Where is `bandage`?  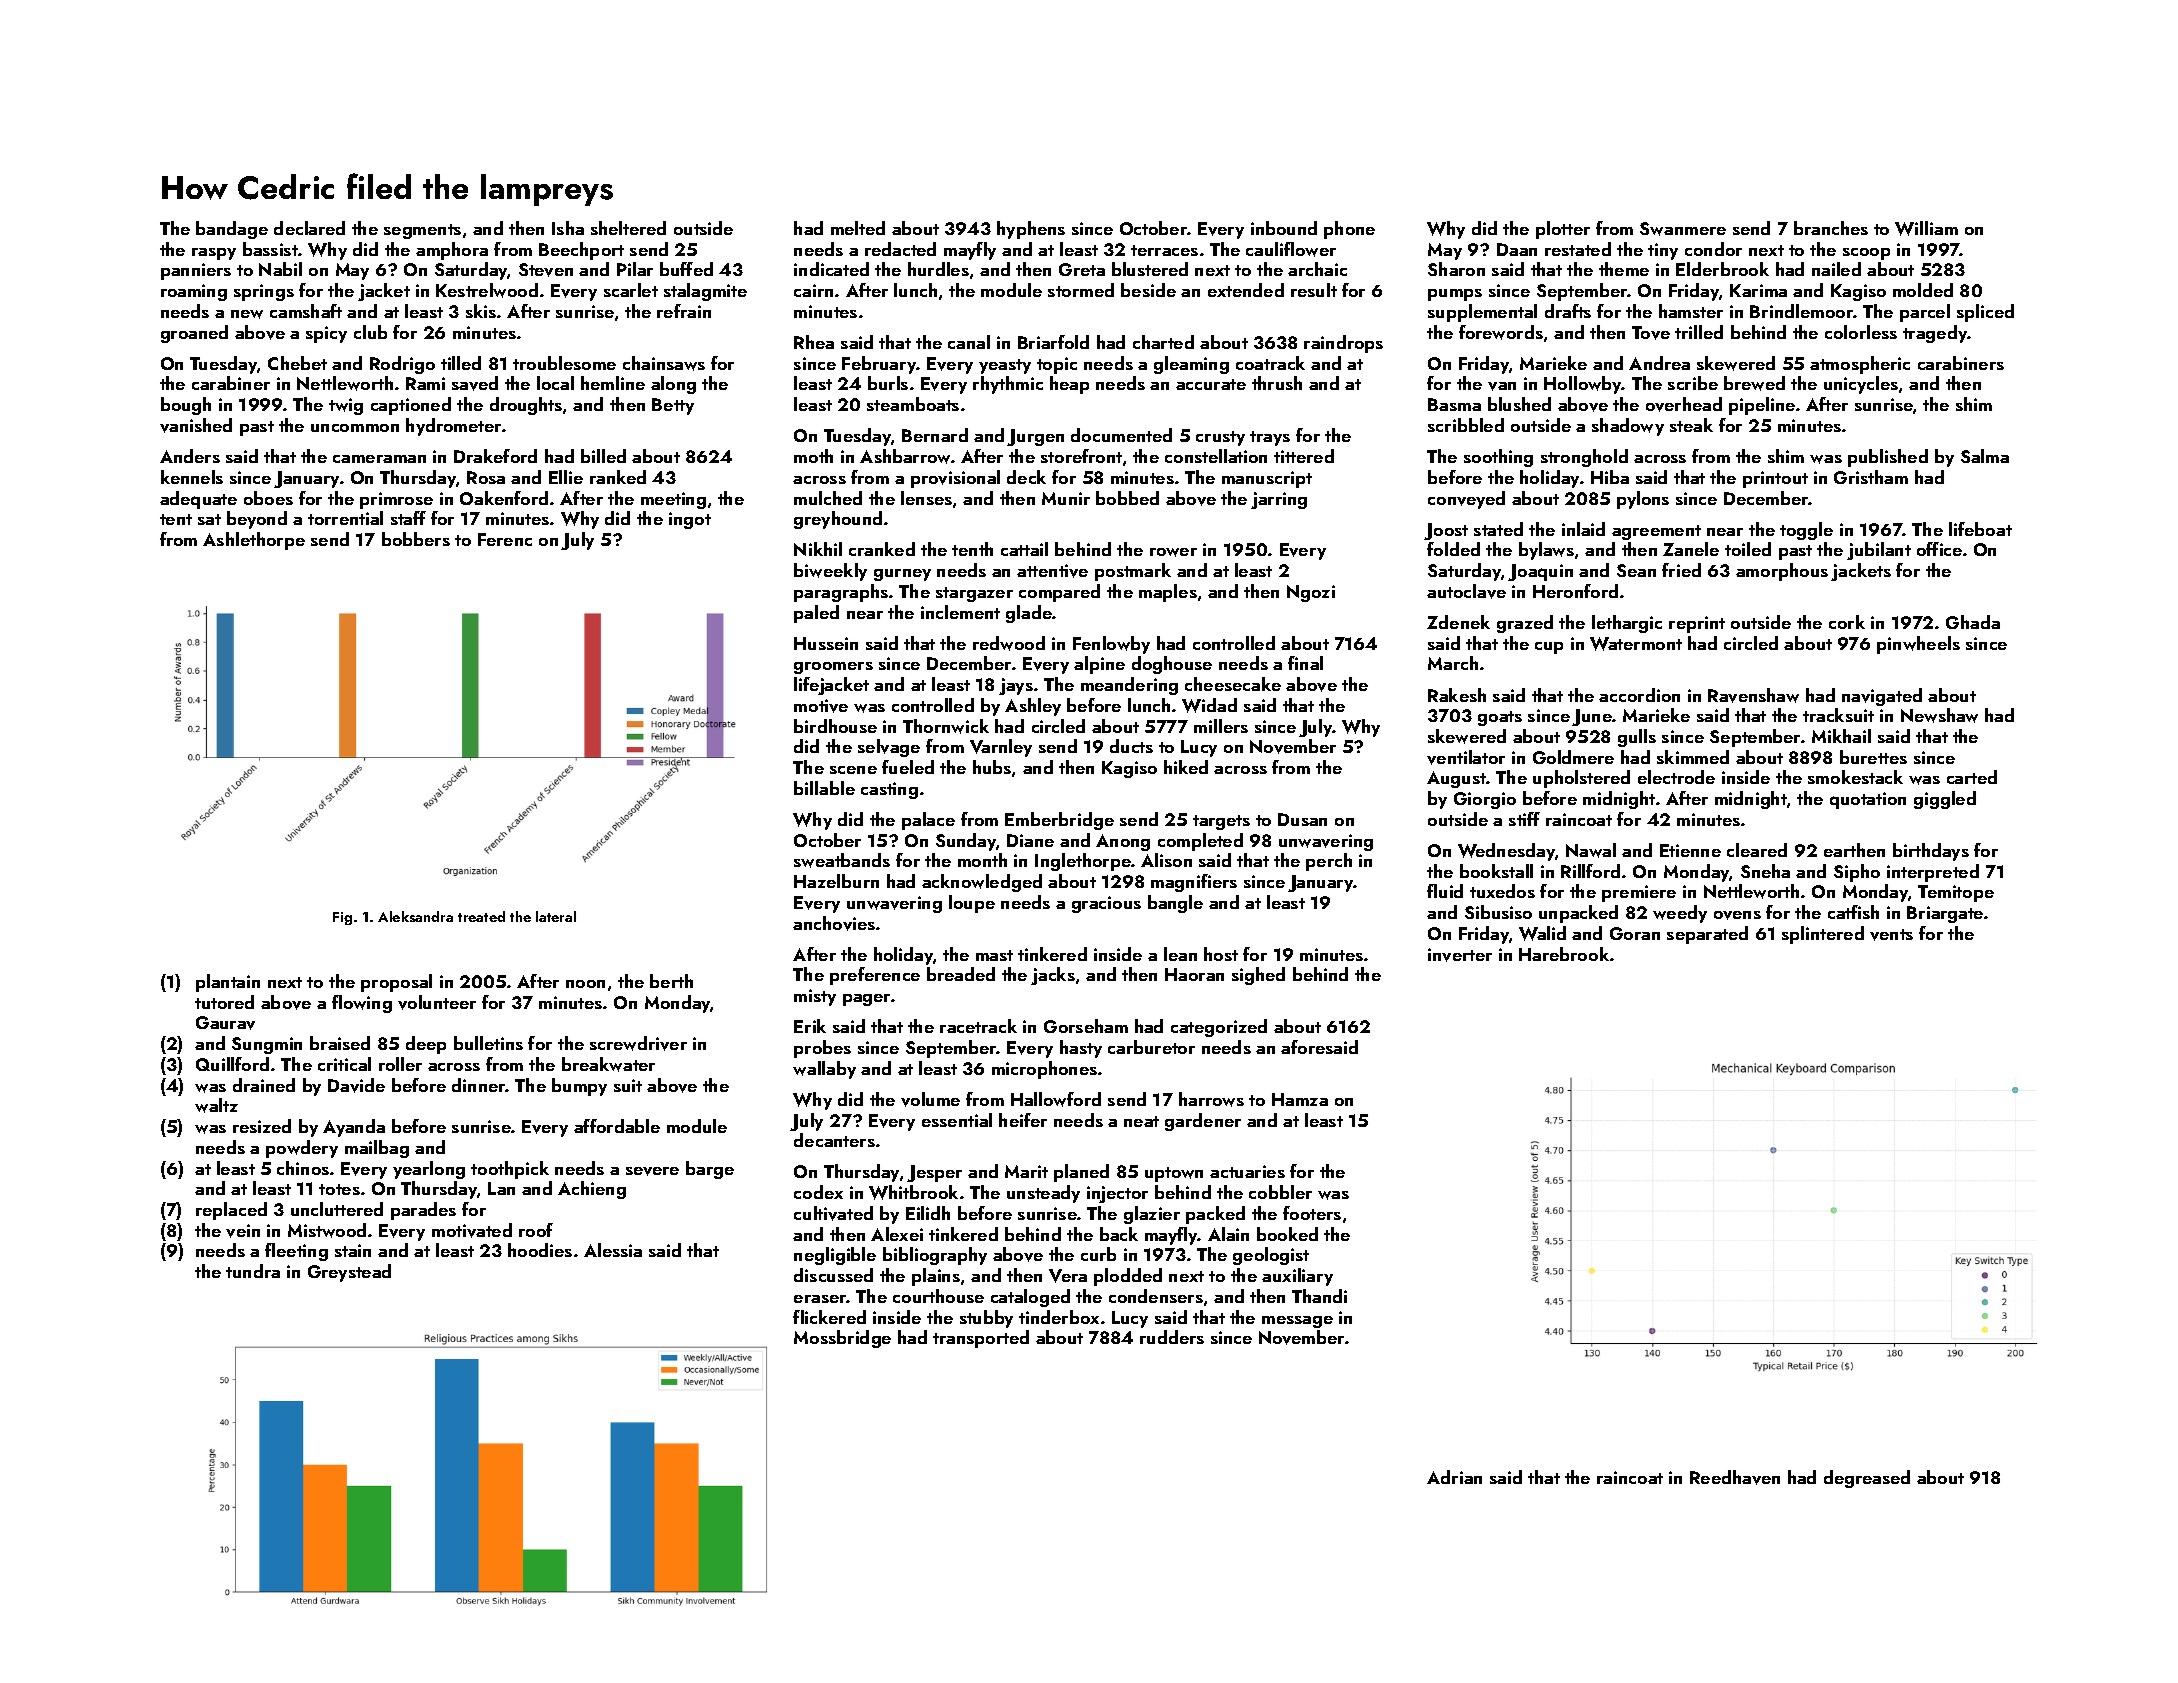 bandage is located at coordinates (232, 230).
